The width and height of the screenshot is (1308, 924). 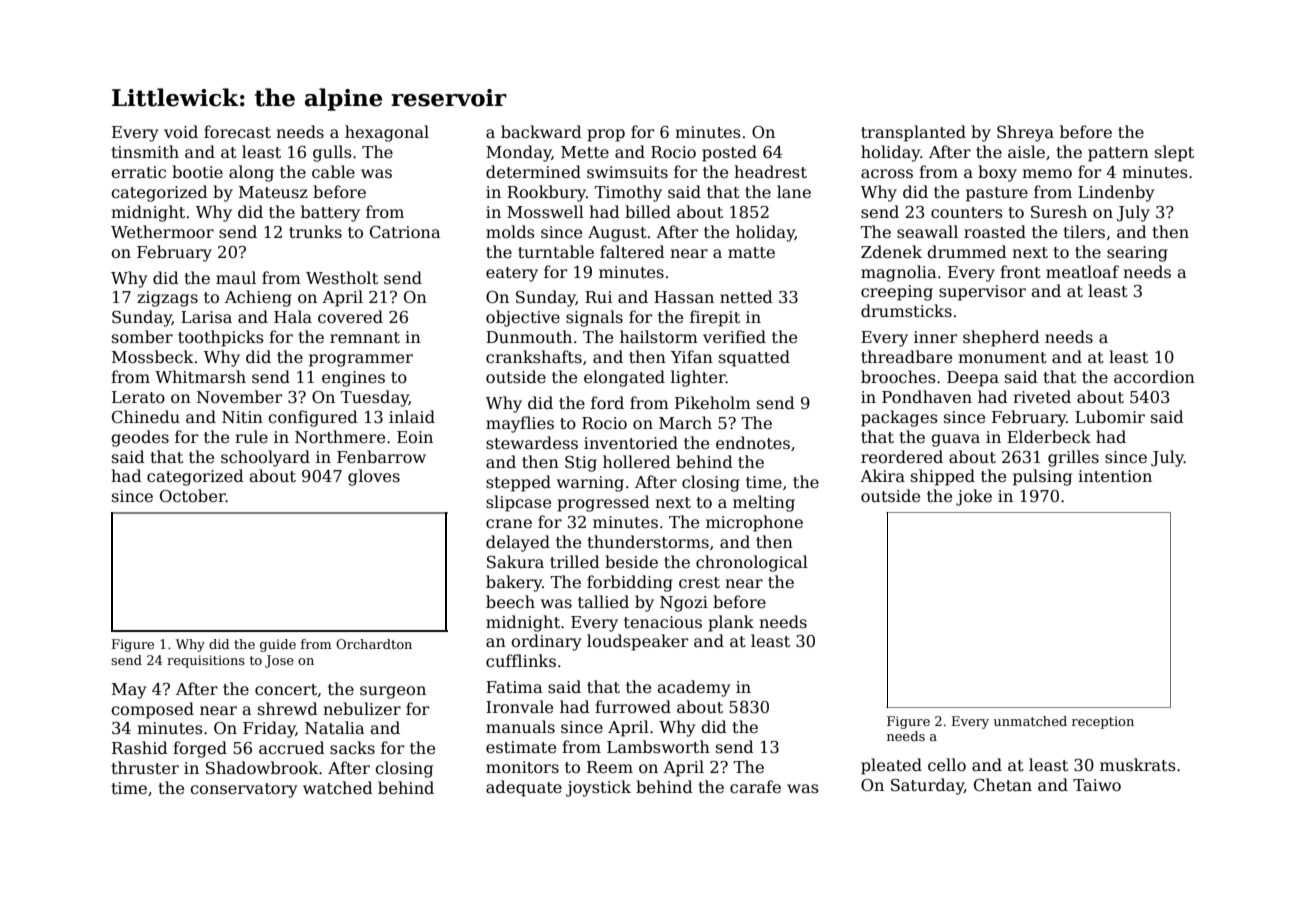 I want to click on cello, so click(x=947, y=765).
